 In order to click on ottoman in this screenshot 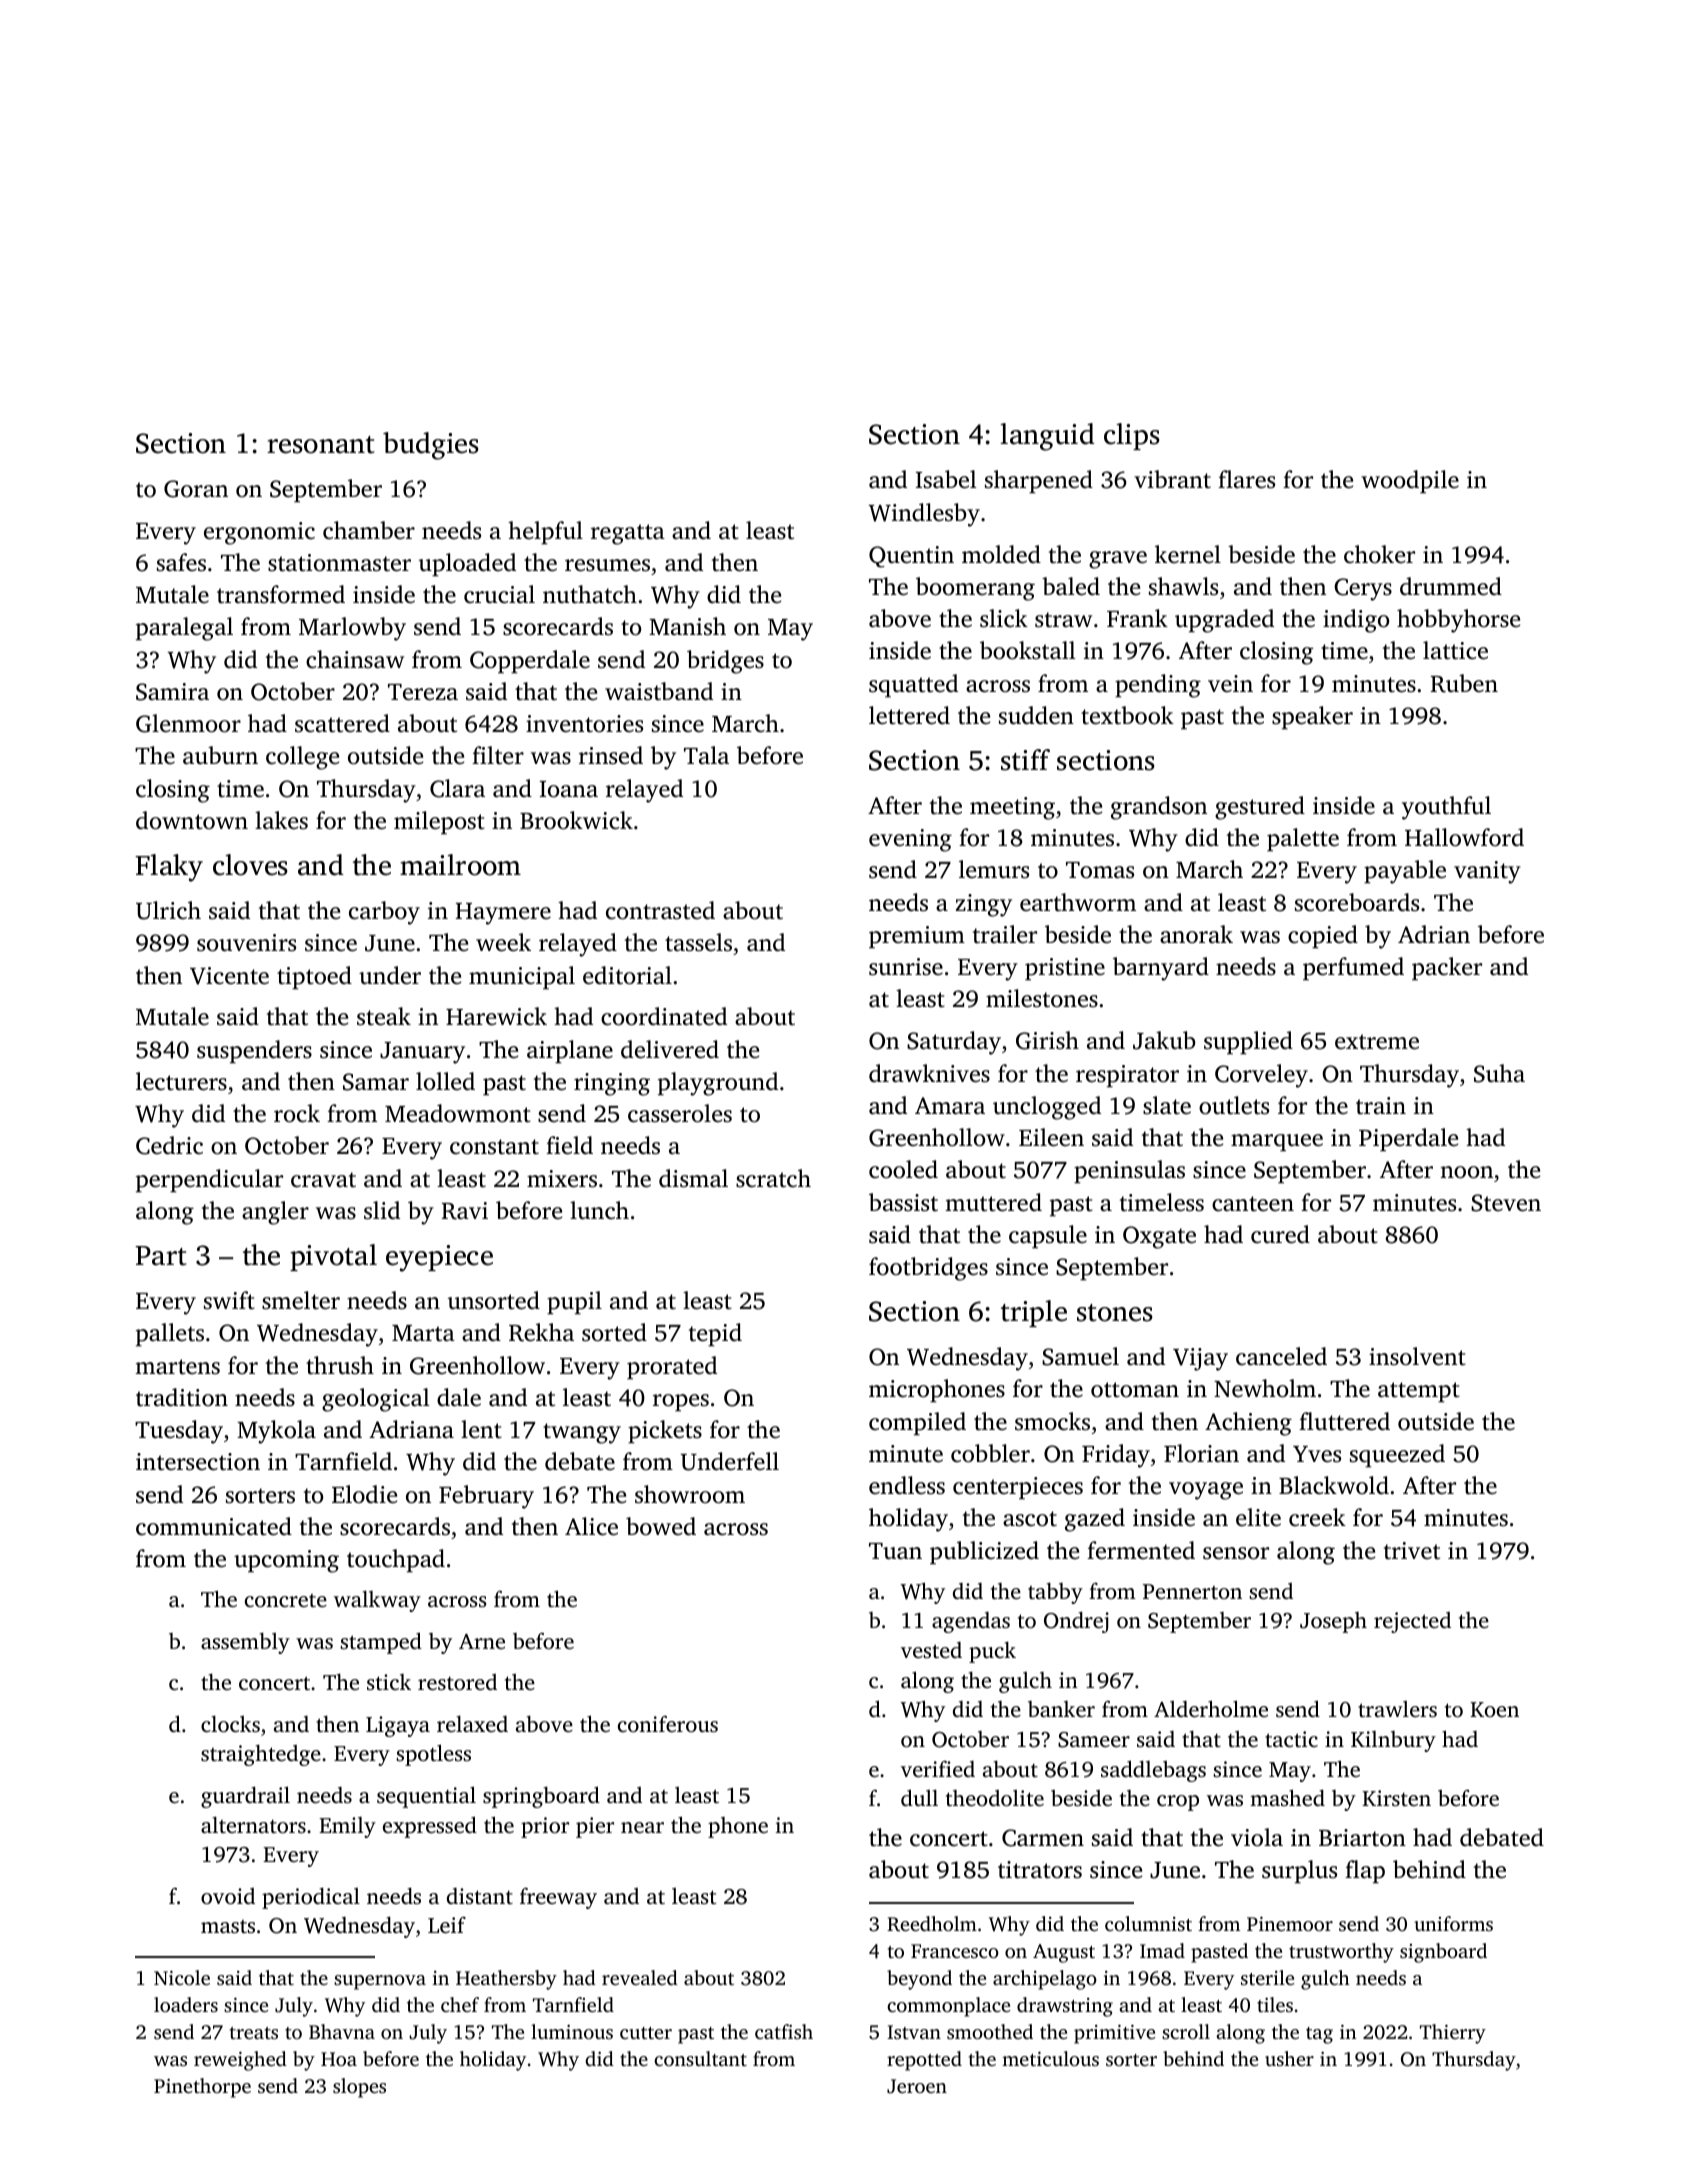, I will do `click(1135, 1390)`.
